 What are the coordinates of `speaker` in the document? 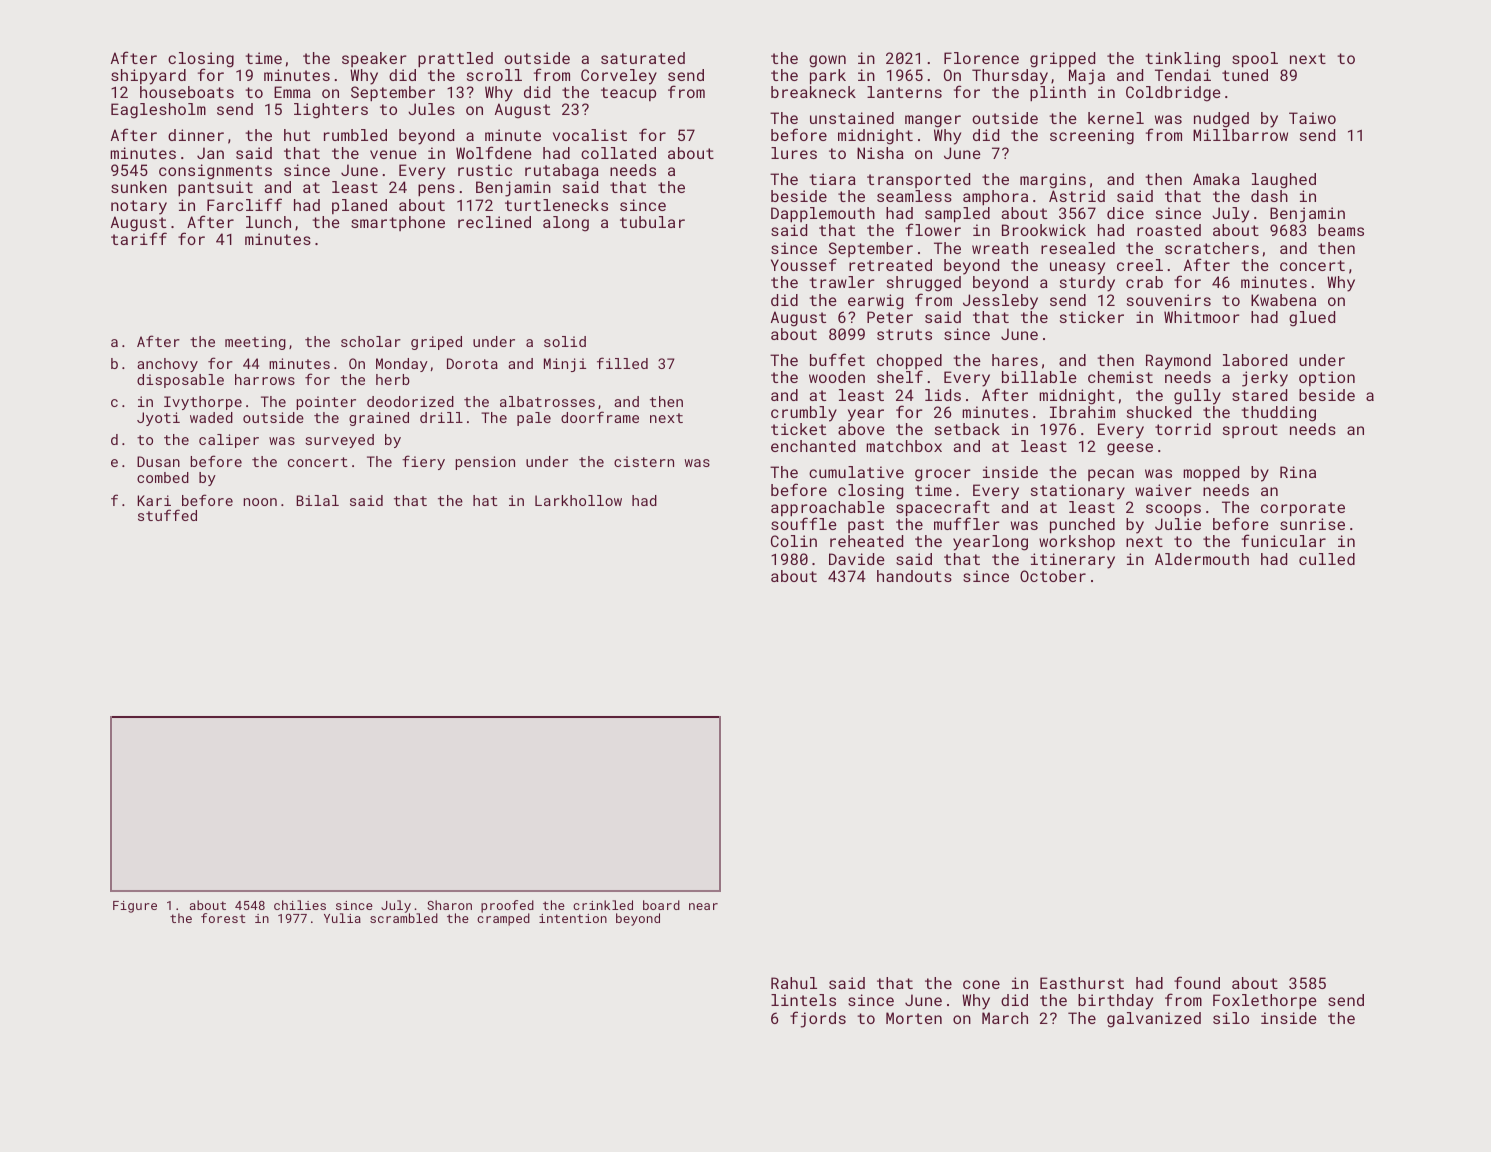 It's located at (374, 59).
